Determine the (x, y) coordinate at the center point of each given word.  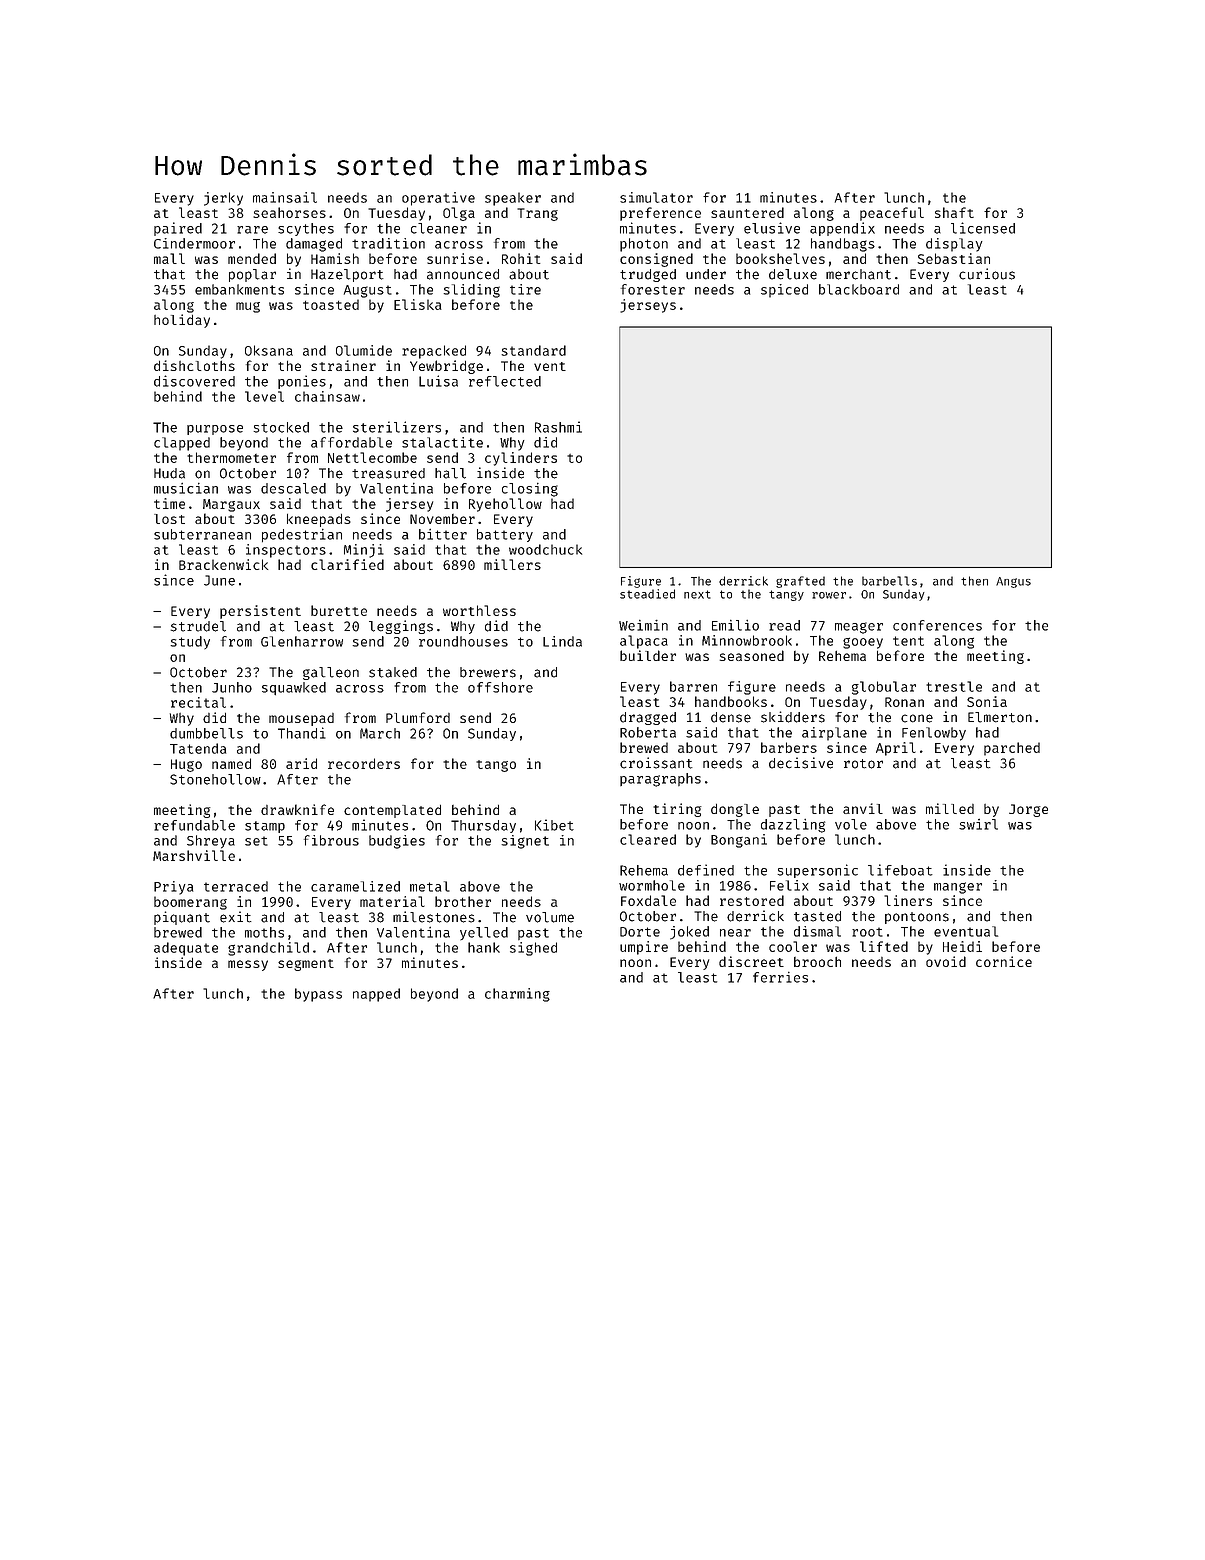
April (896, 749)
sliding (471, 291)
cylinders (521, 459)
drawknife (297, 809)
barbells (889, 581)
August (368, 291)
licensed (983, 228)
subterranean (202, 534)
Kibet (554, 825)
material (392, 901)
